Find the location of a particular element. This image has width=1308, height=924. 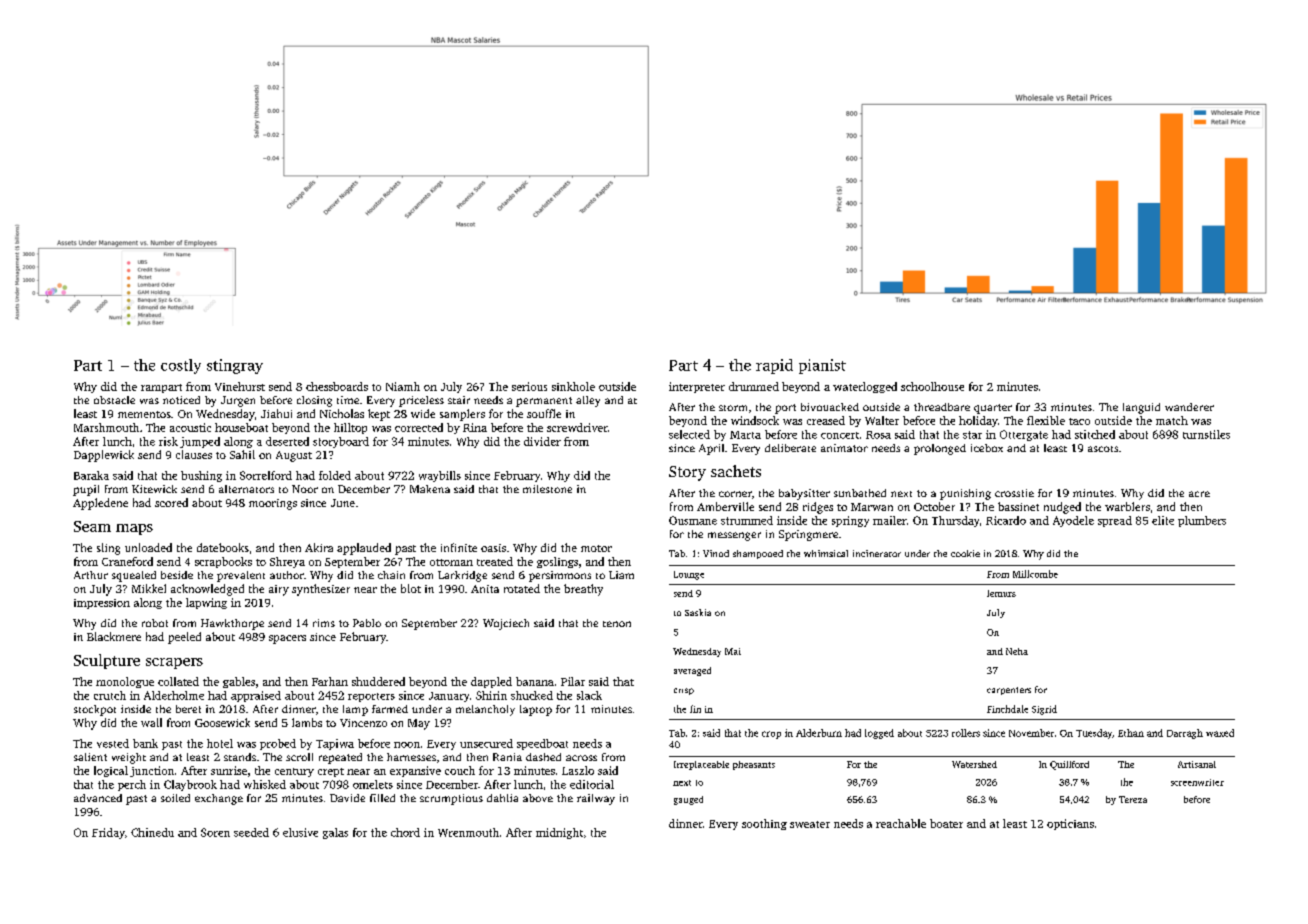

screenwriter is located at coordinates (1197, 782).
